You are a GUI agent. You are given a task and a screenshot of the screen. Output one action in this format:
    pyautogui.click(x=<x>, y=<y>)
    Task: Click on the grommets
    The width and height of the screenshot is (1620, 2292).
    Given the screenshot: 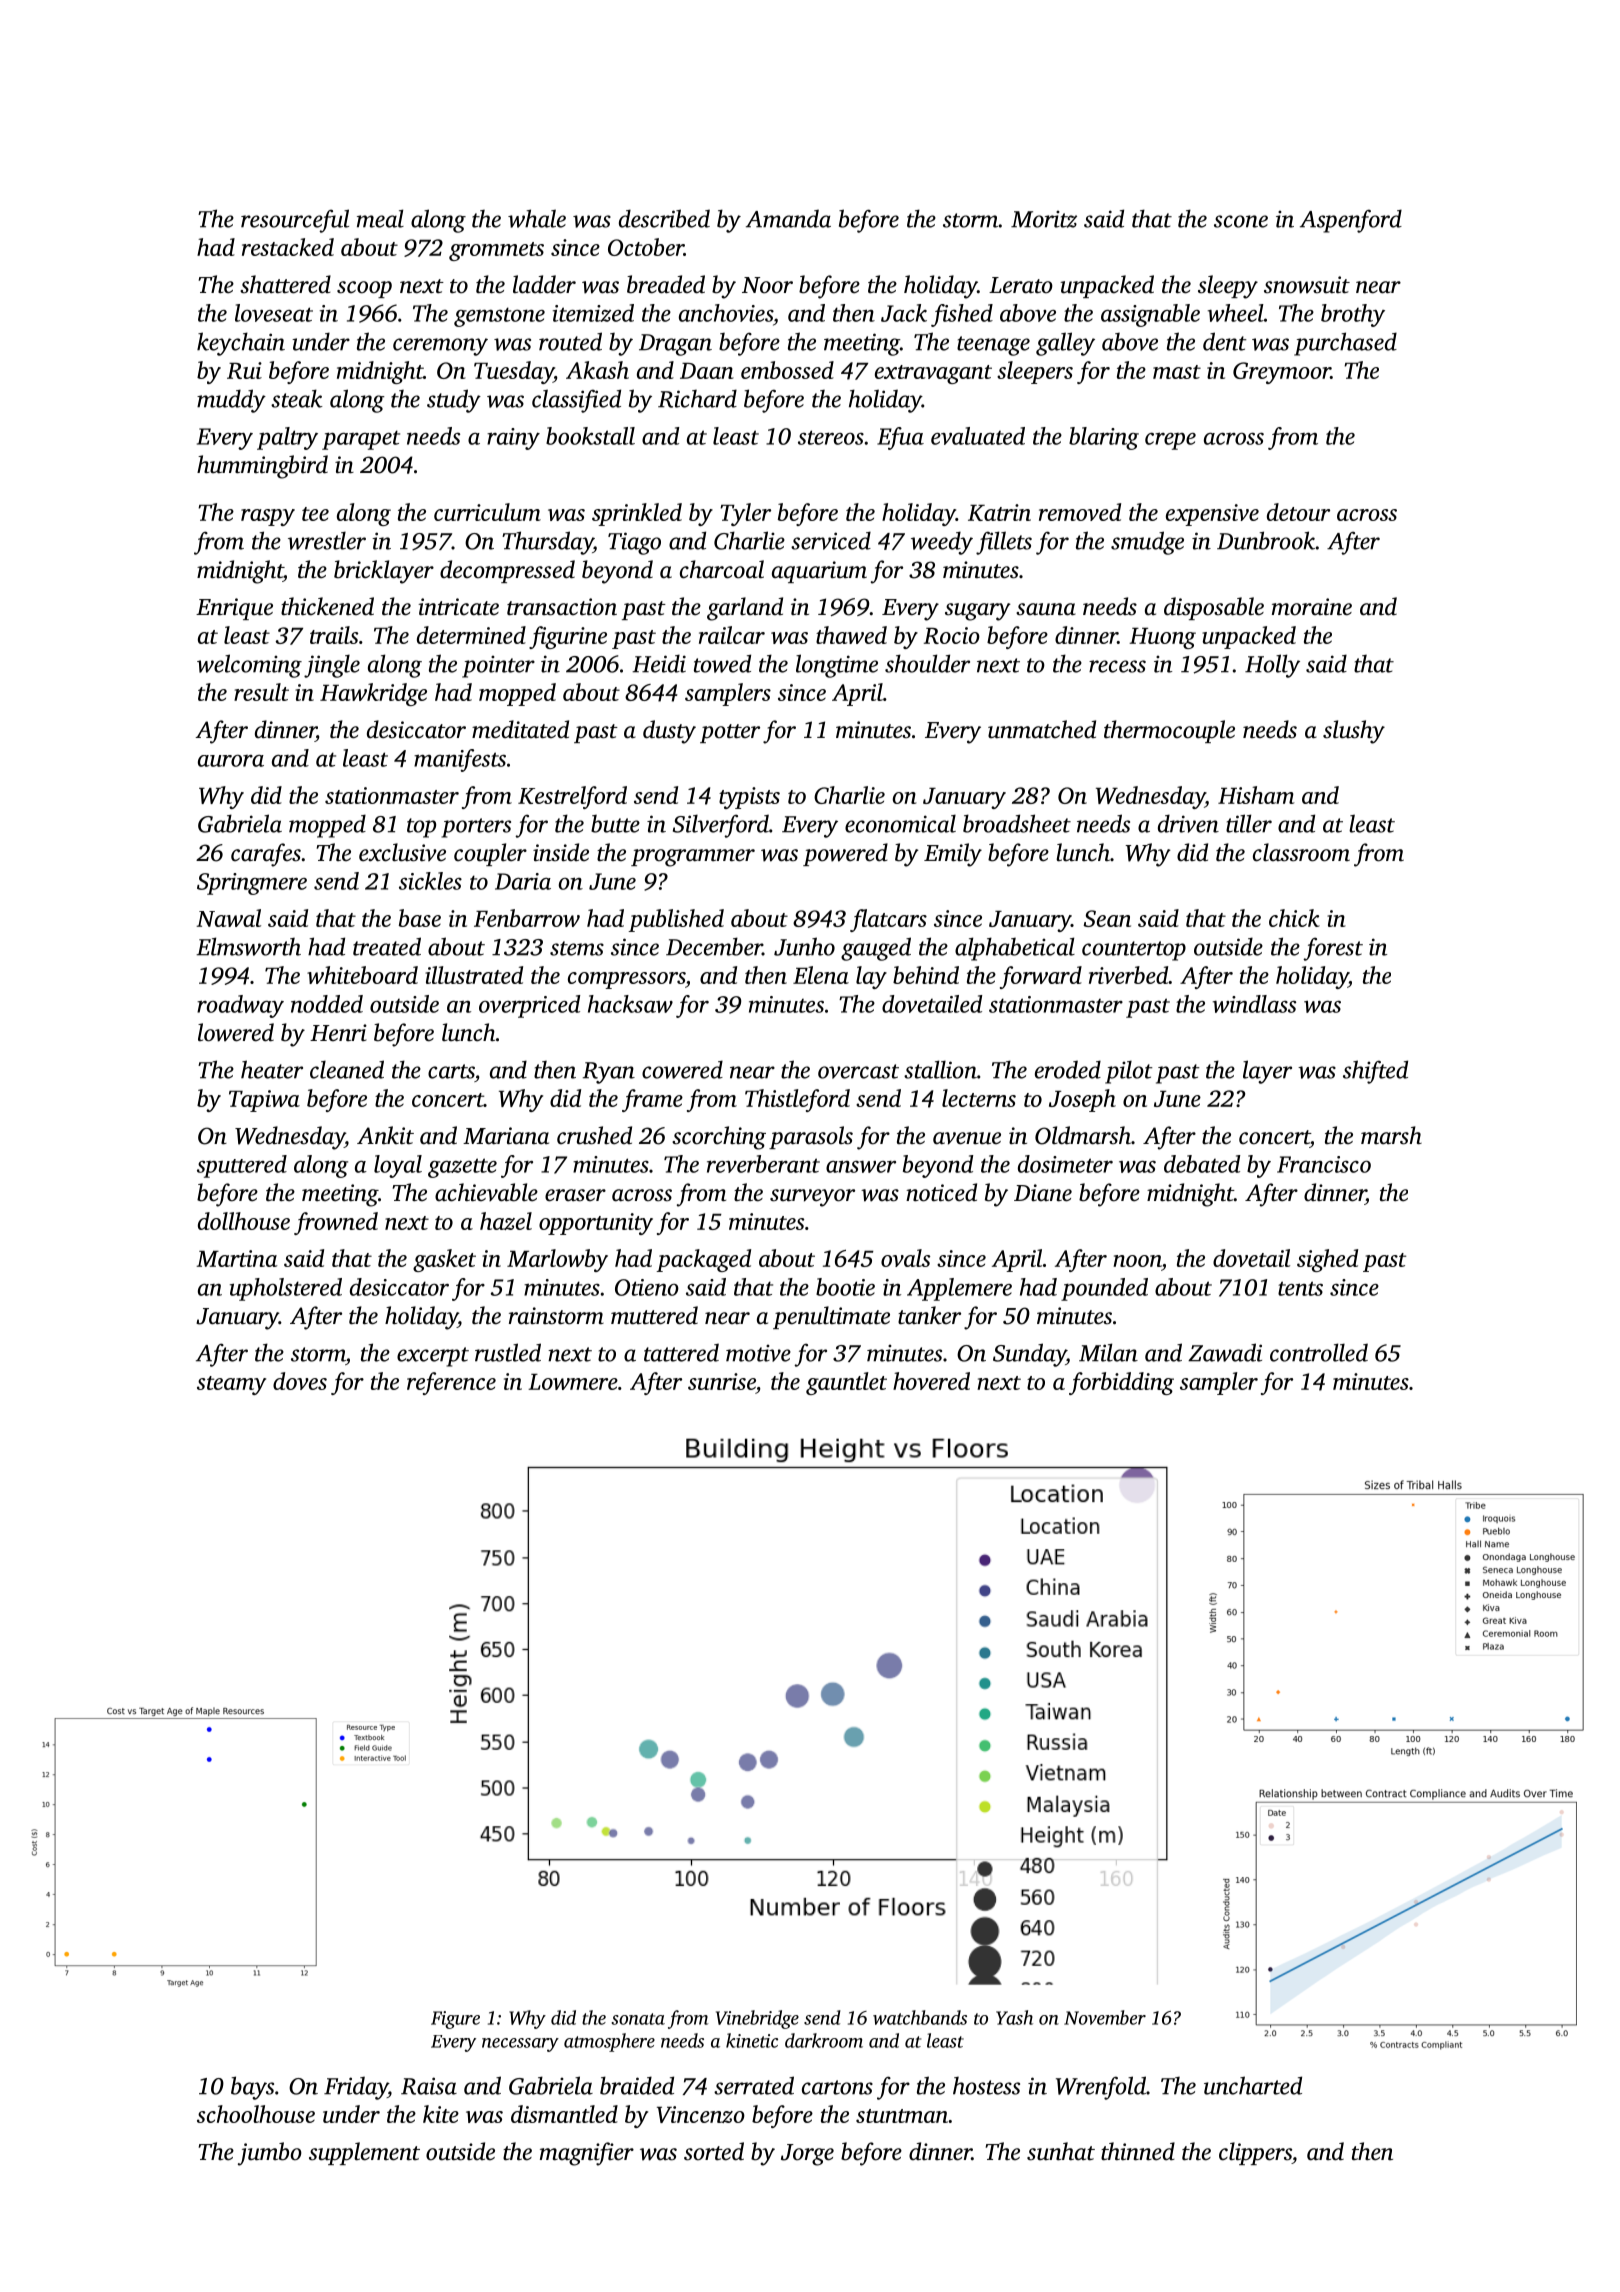 What is the action you would take?
    pyautogui.click(x=496, y=251)
